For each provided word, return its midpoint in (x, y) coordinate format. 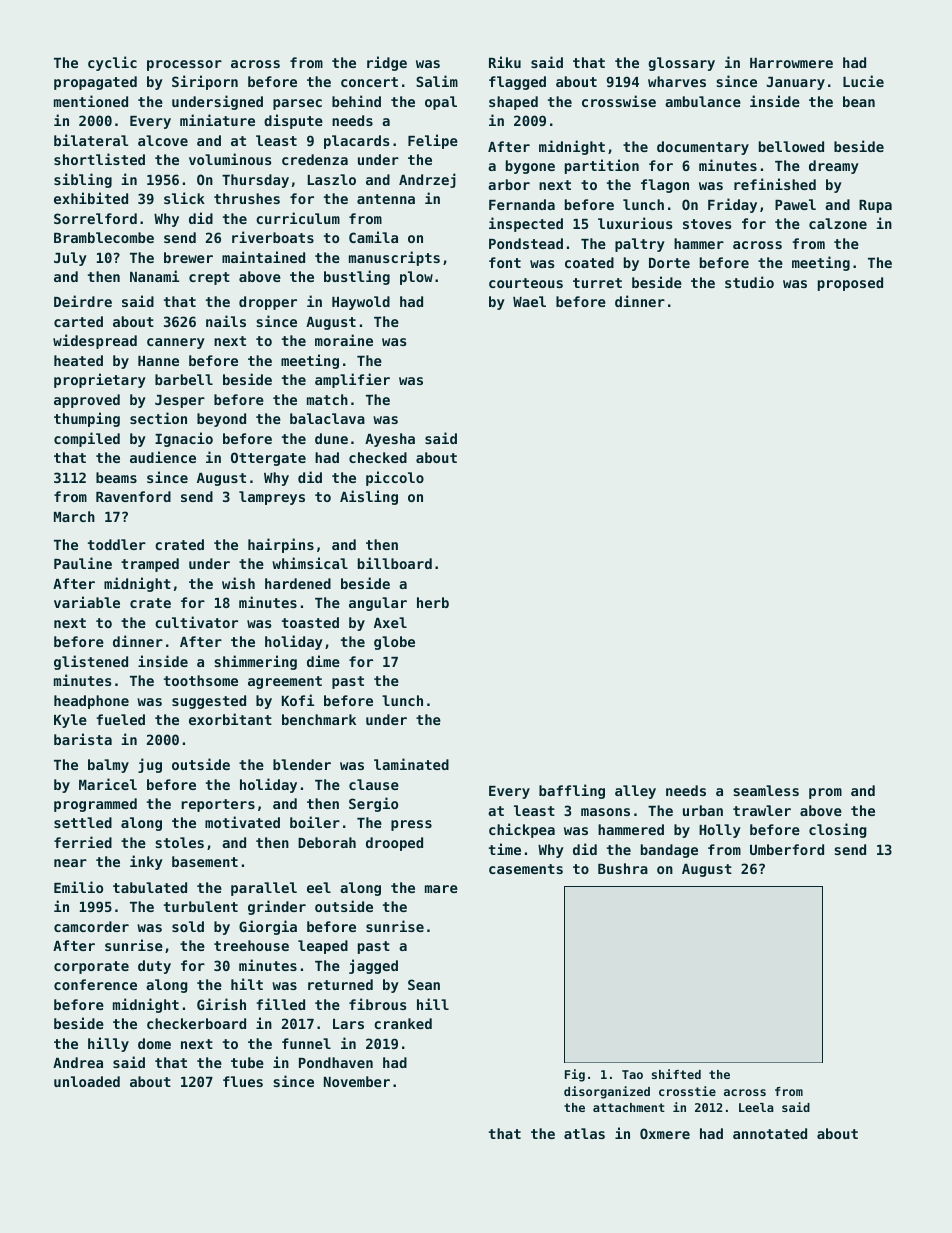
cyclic (112, 63)
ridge (387, 63)
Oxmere (665, 1133)
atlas (584, 1133)
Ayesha (390, 440)
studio (749, 282)
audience (163, 457)
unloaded (87, 1081)
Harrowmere (791, 63)
